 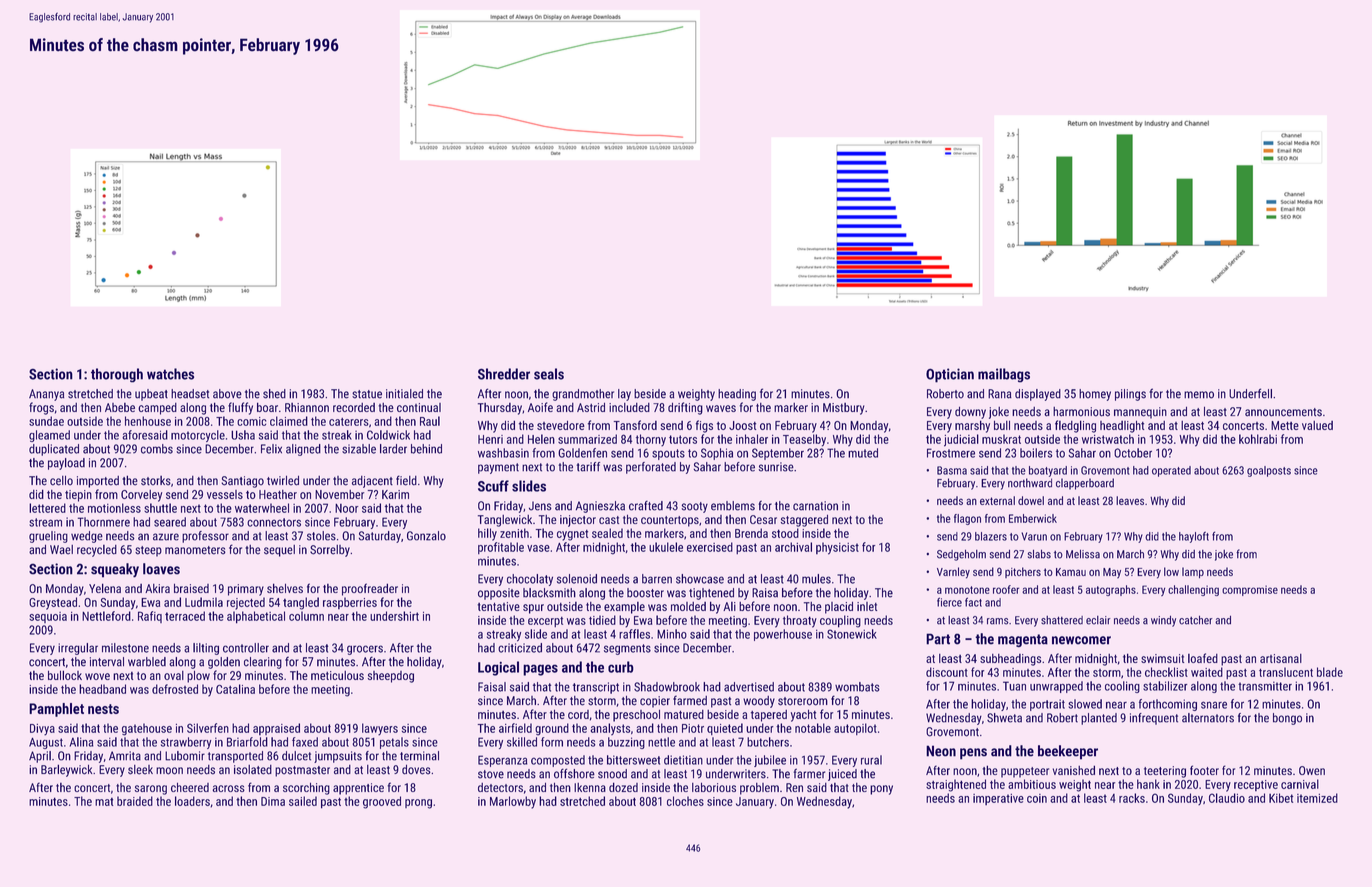 What do you see at coordinates (1048, 471) in the screenshot?
I see `boatyard` at bounding box center [1048, 471].
